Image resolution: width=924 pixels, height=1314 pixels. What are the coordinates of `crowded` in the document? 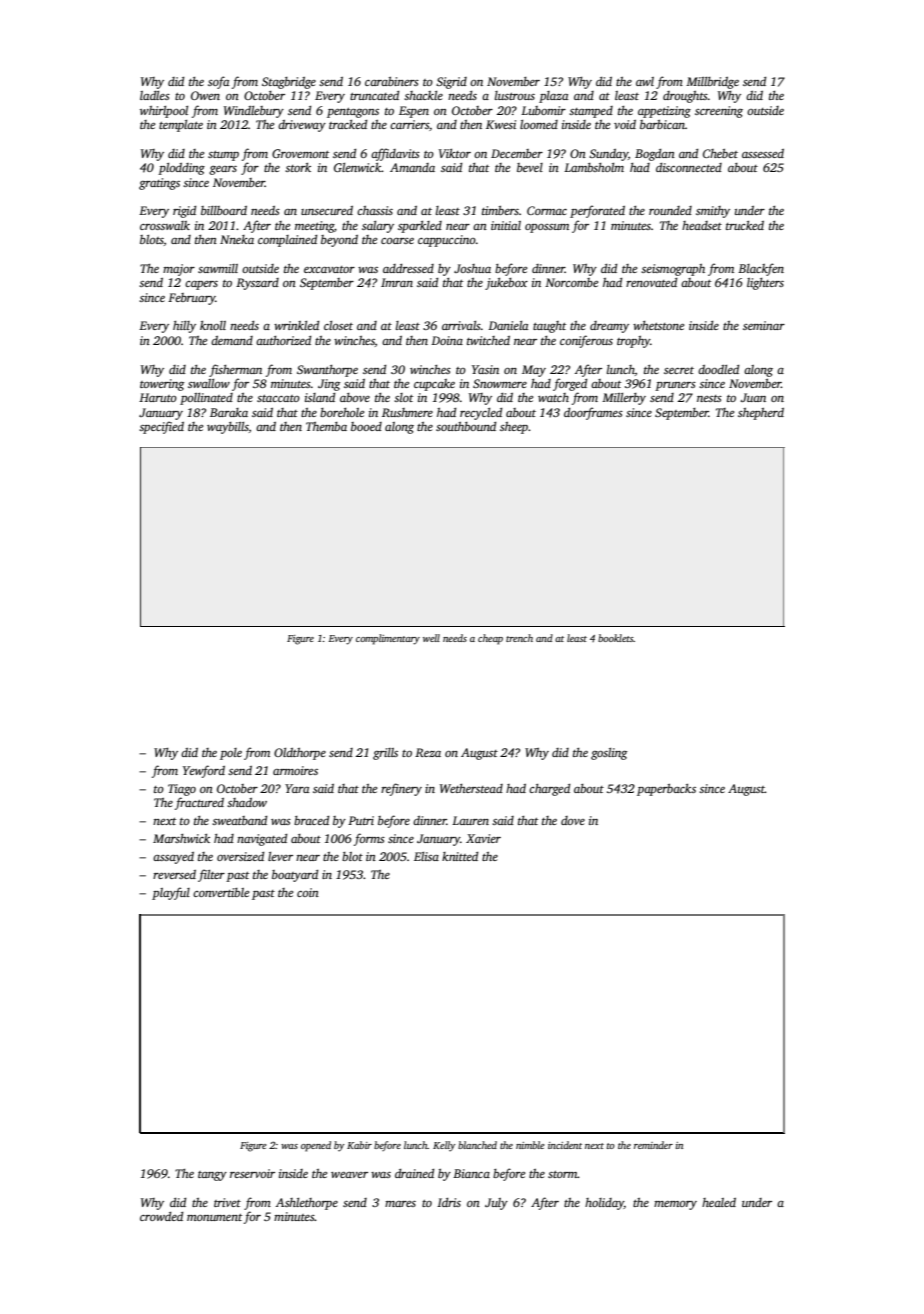 It's located at (161, 1216).
